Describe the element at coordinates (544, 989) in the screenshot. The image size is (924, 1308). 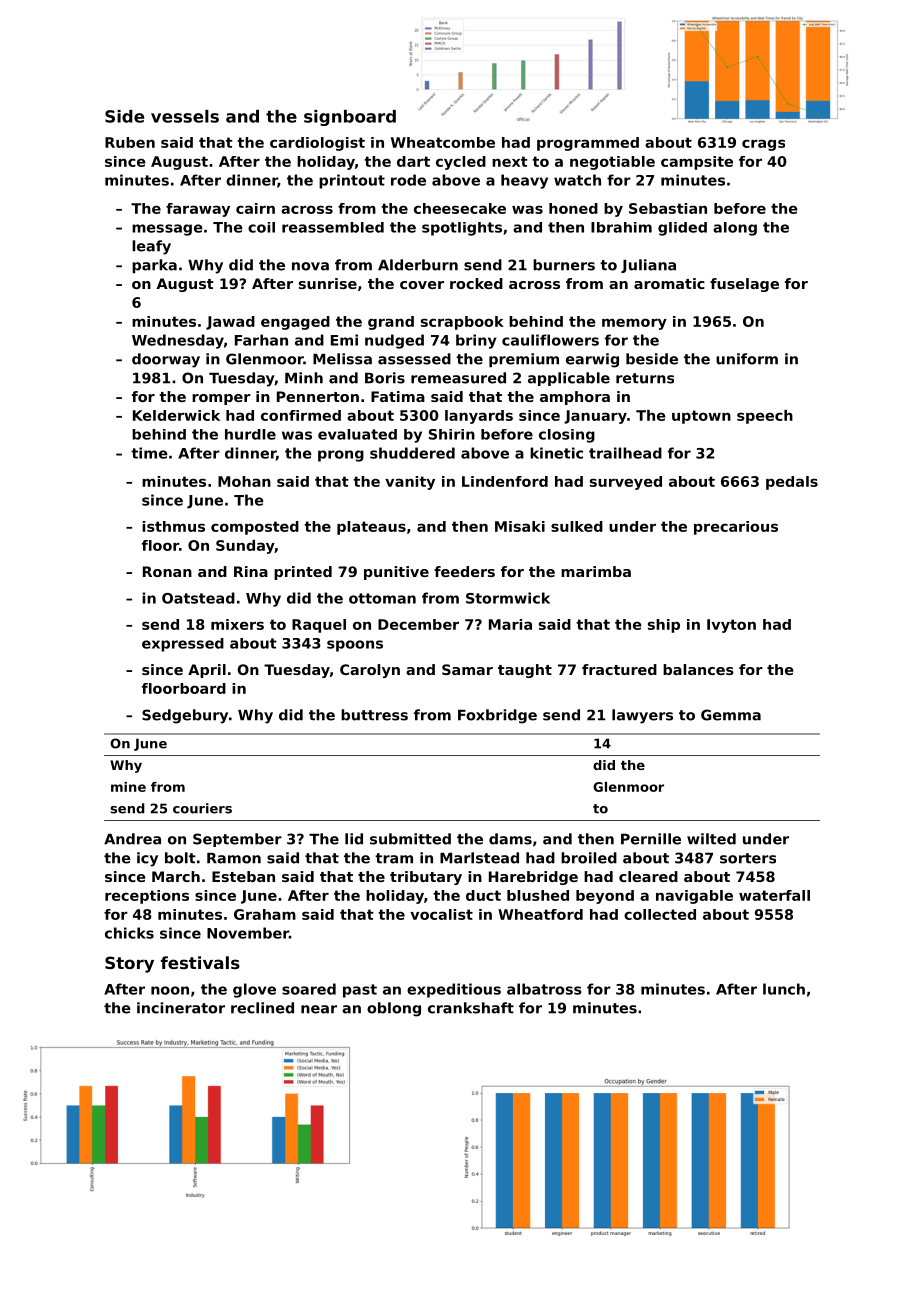
I see `albatross` at that location.
